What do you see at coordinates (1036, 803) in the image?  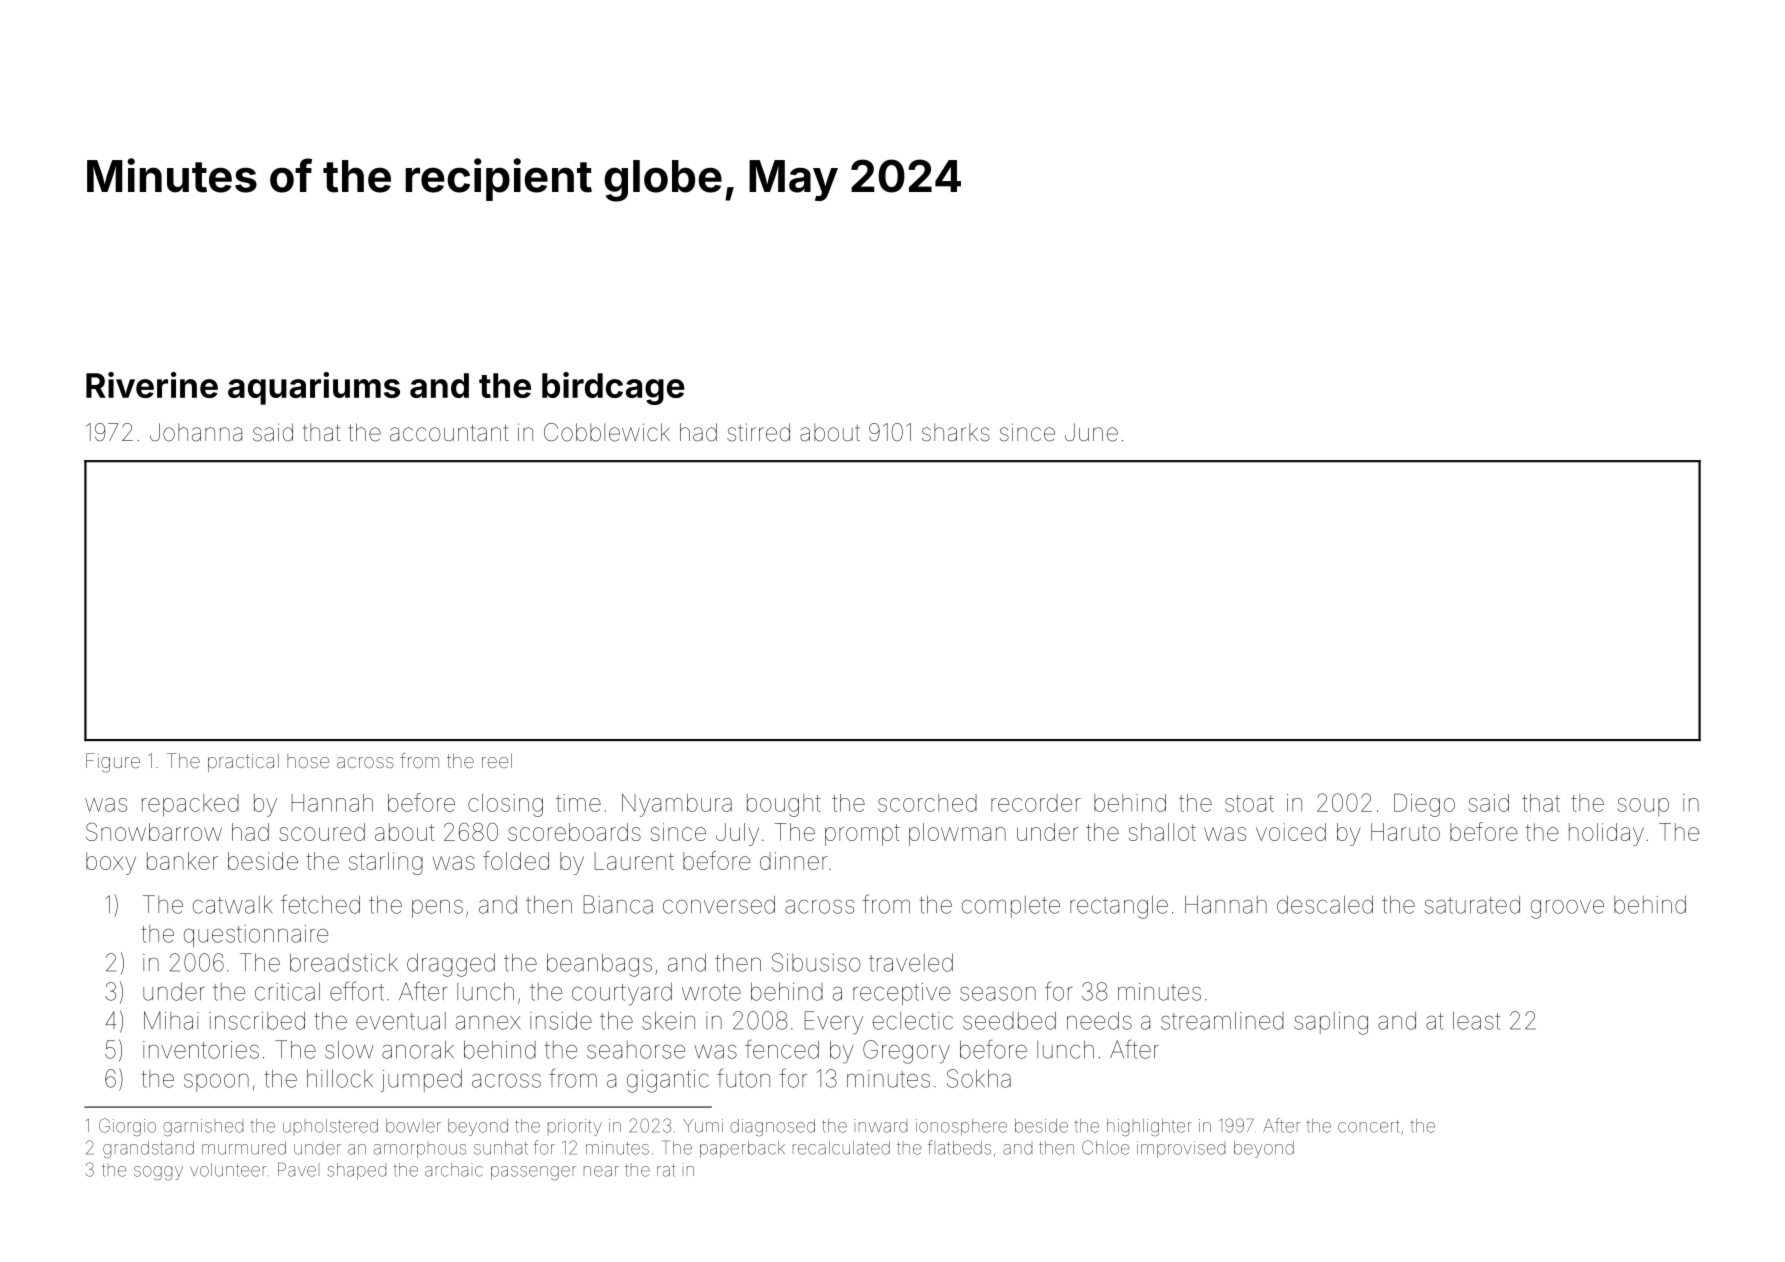 I see `recorder` at bounding box center [1036, 803].
